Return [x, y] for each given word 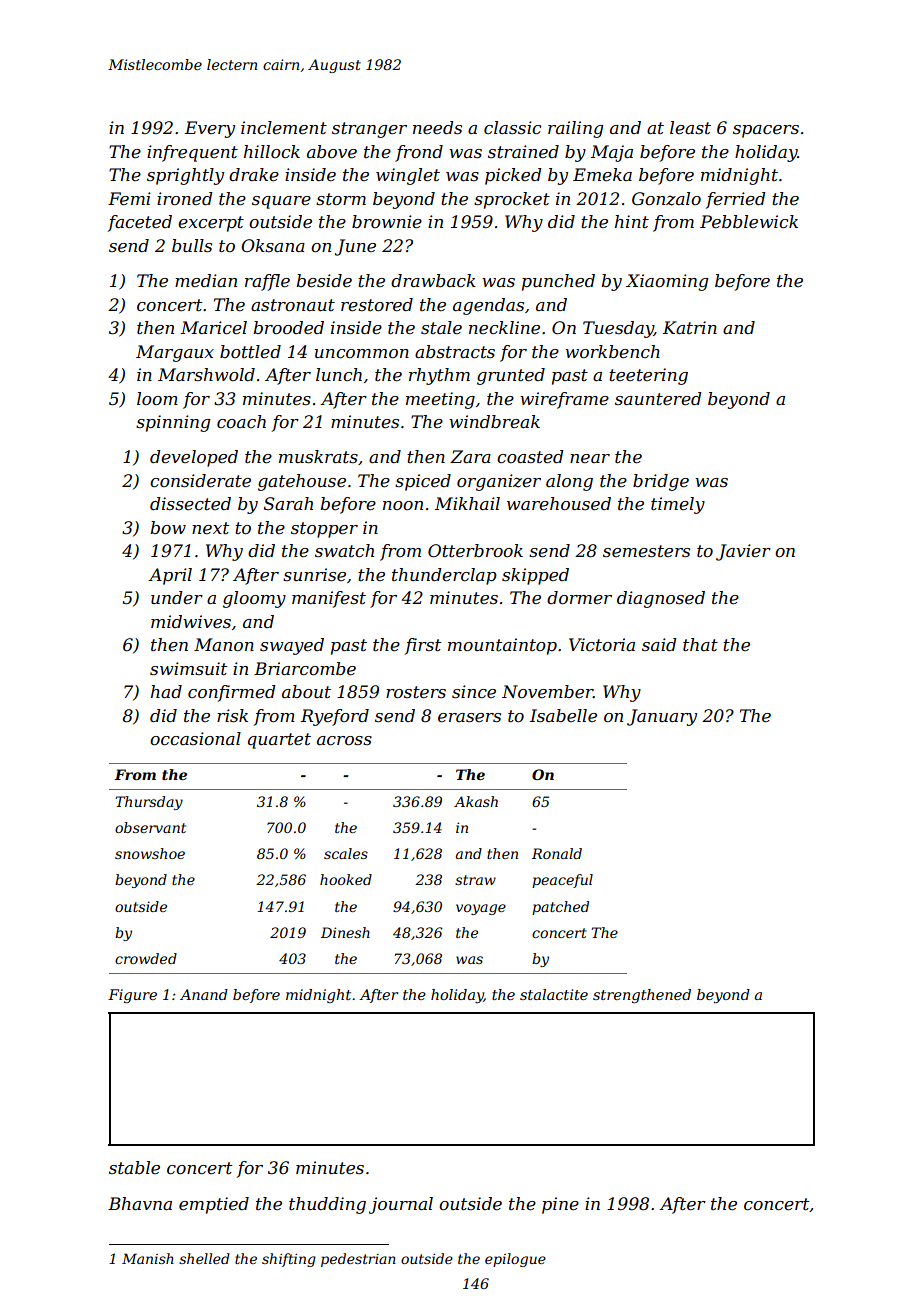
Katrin [690, 327]
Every [210, 129]
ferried [736, 200]
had [166, 691]
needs [437, 128]
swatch [344, 550]
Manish [148, 1258]
